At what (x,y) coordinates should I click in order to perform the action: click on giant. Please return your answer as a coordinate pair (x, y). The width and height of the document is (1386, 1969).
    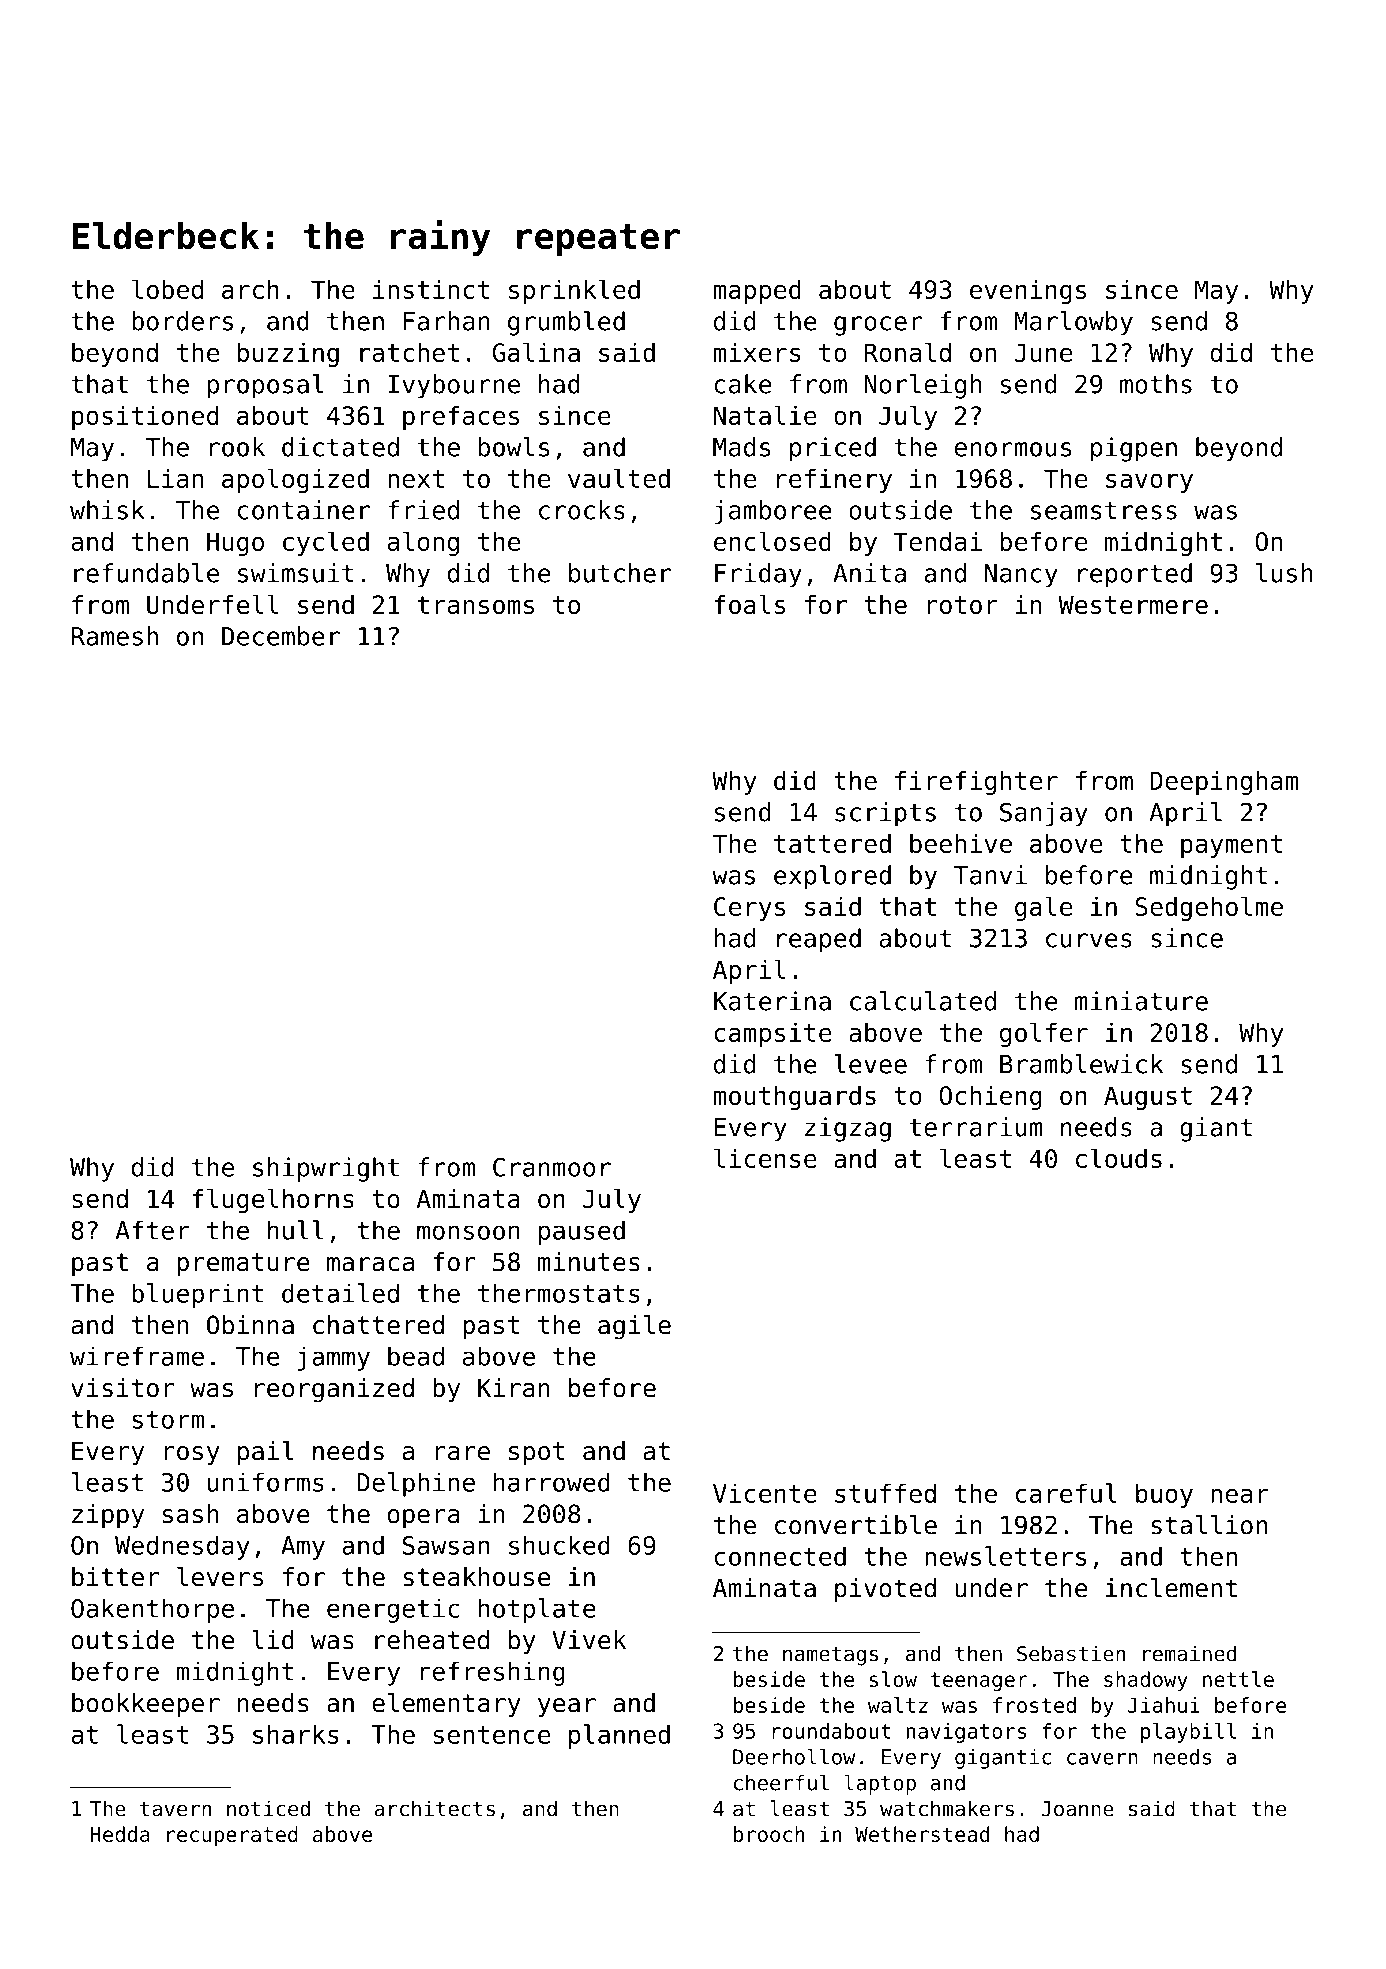
    Looking at the image, I should click on (1216, 1129).
